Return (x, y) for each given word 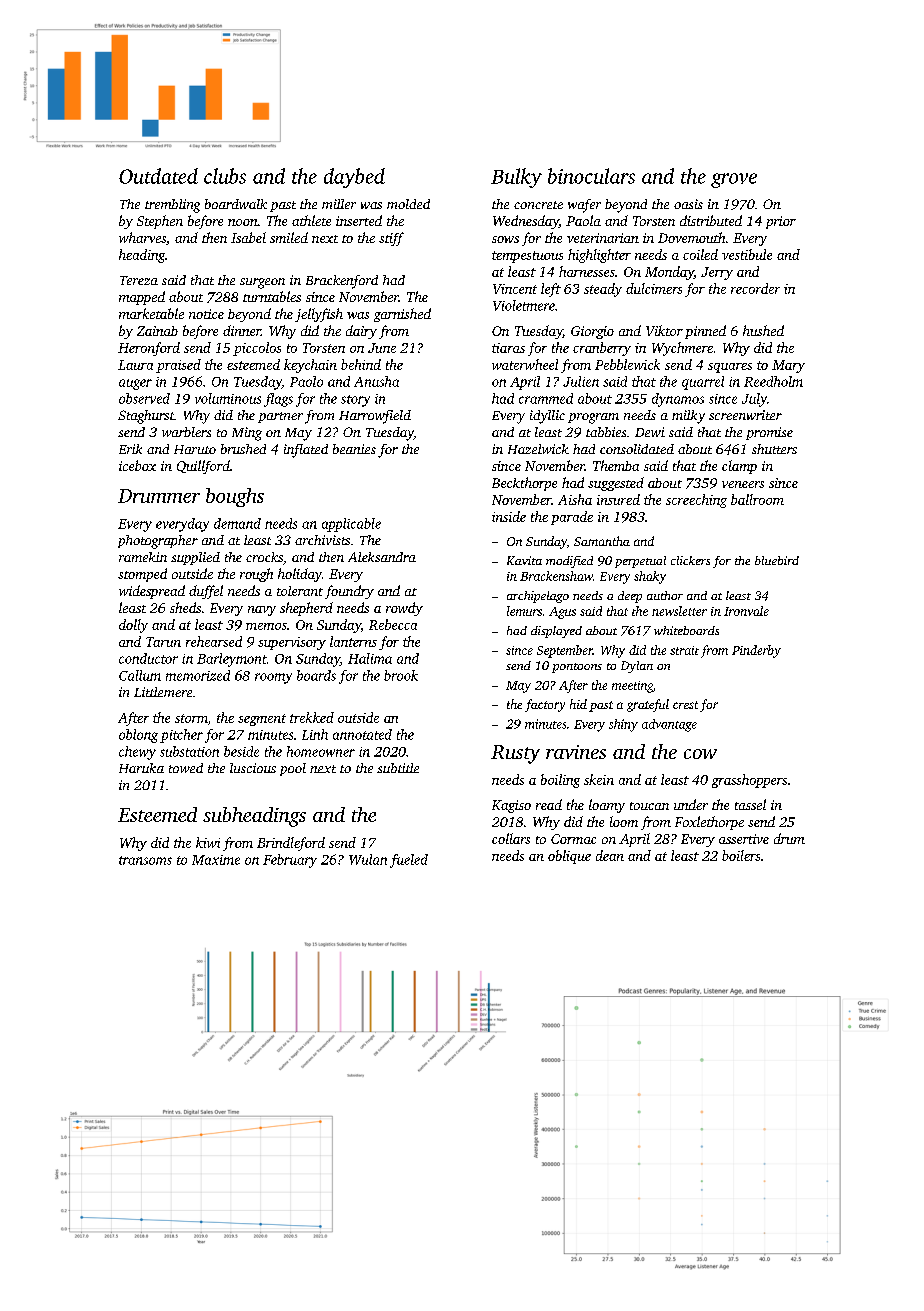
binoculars (591, 176)
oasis (688, 204)
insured (618, 499)
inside (509, 516)
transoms (145, 860)
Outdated (158, 176)
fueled (409, 861)
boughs (235, 497)
